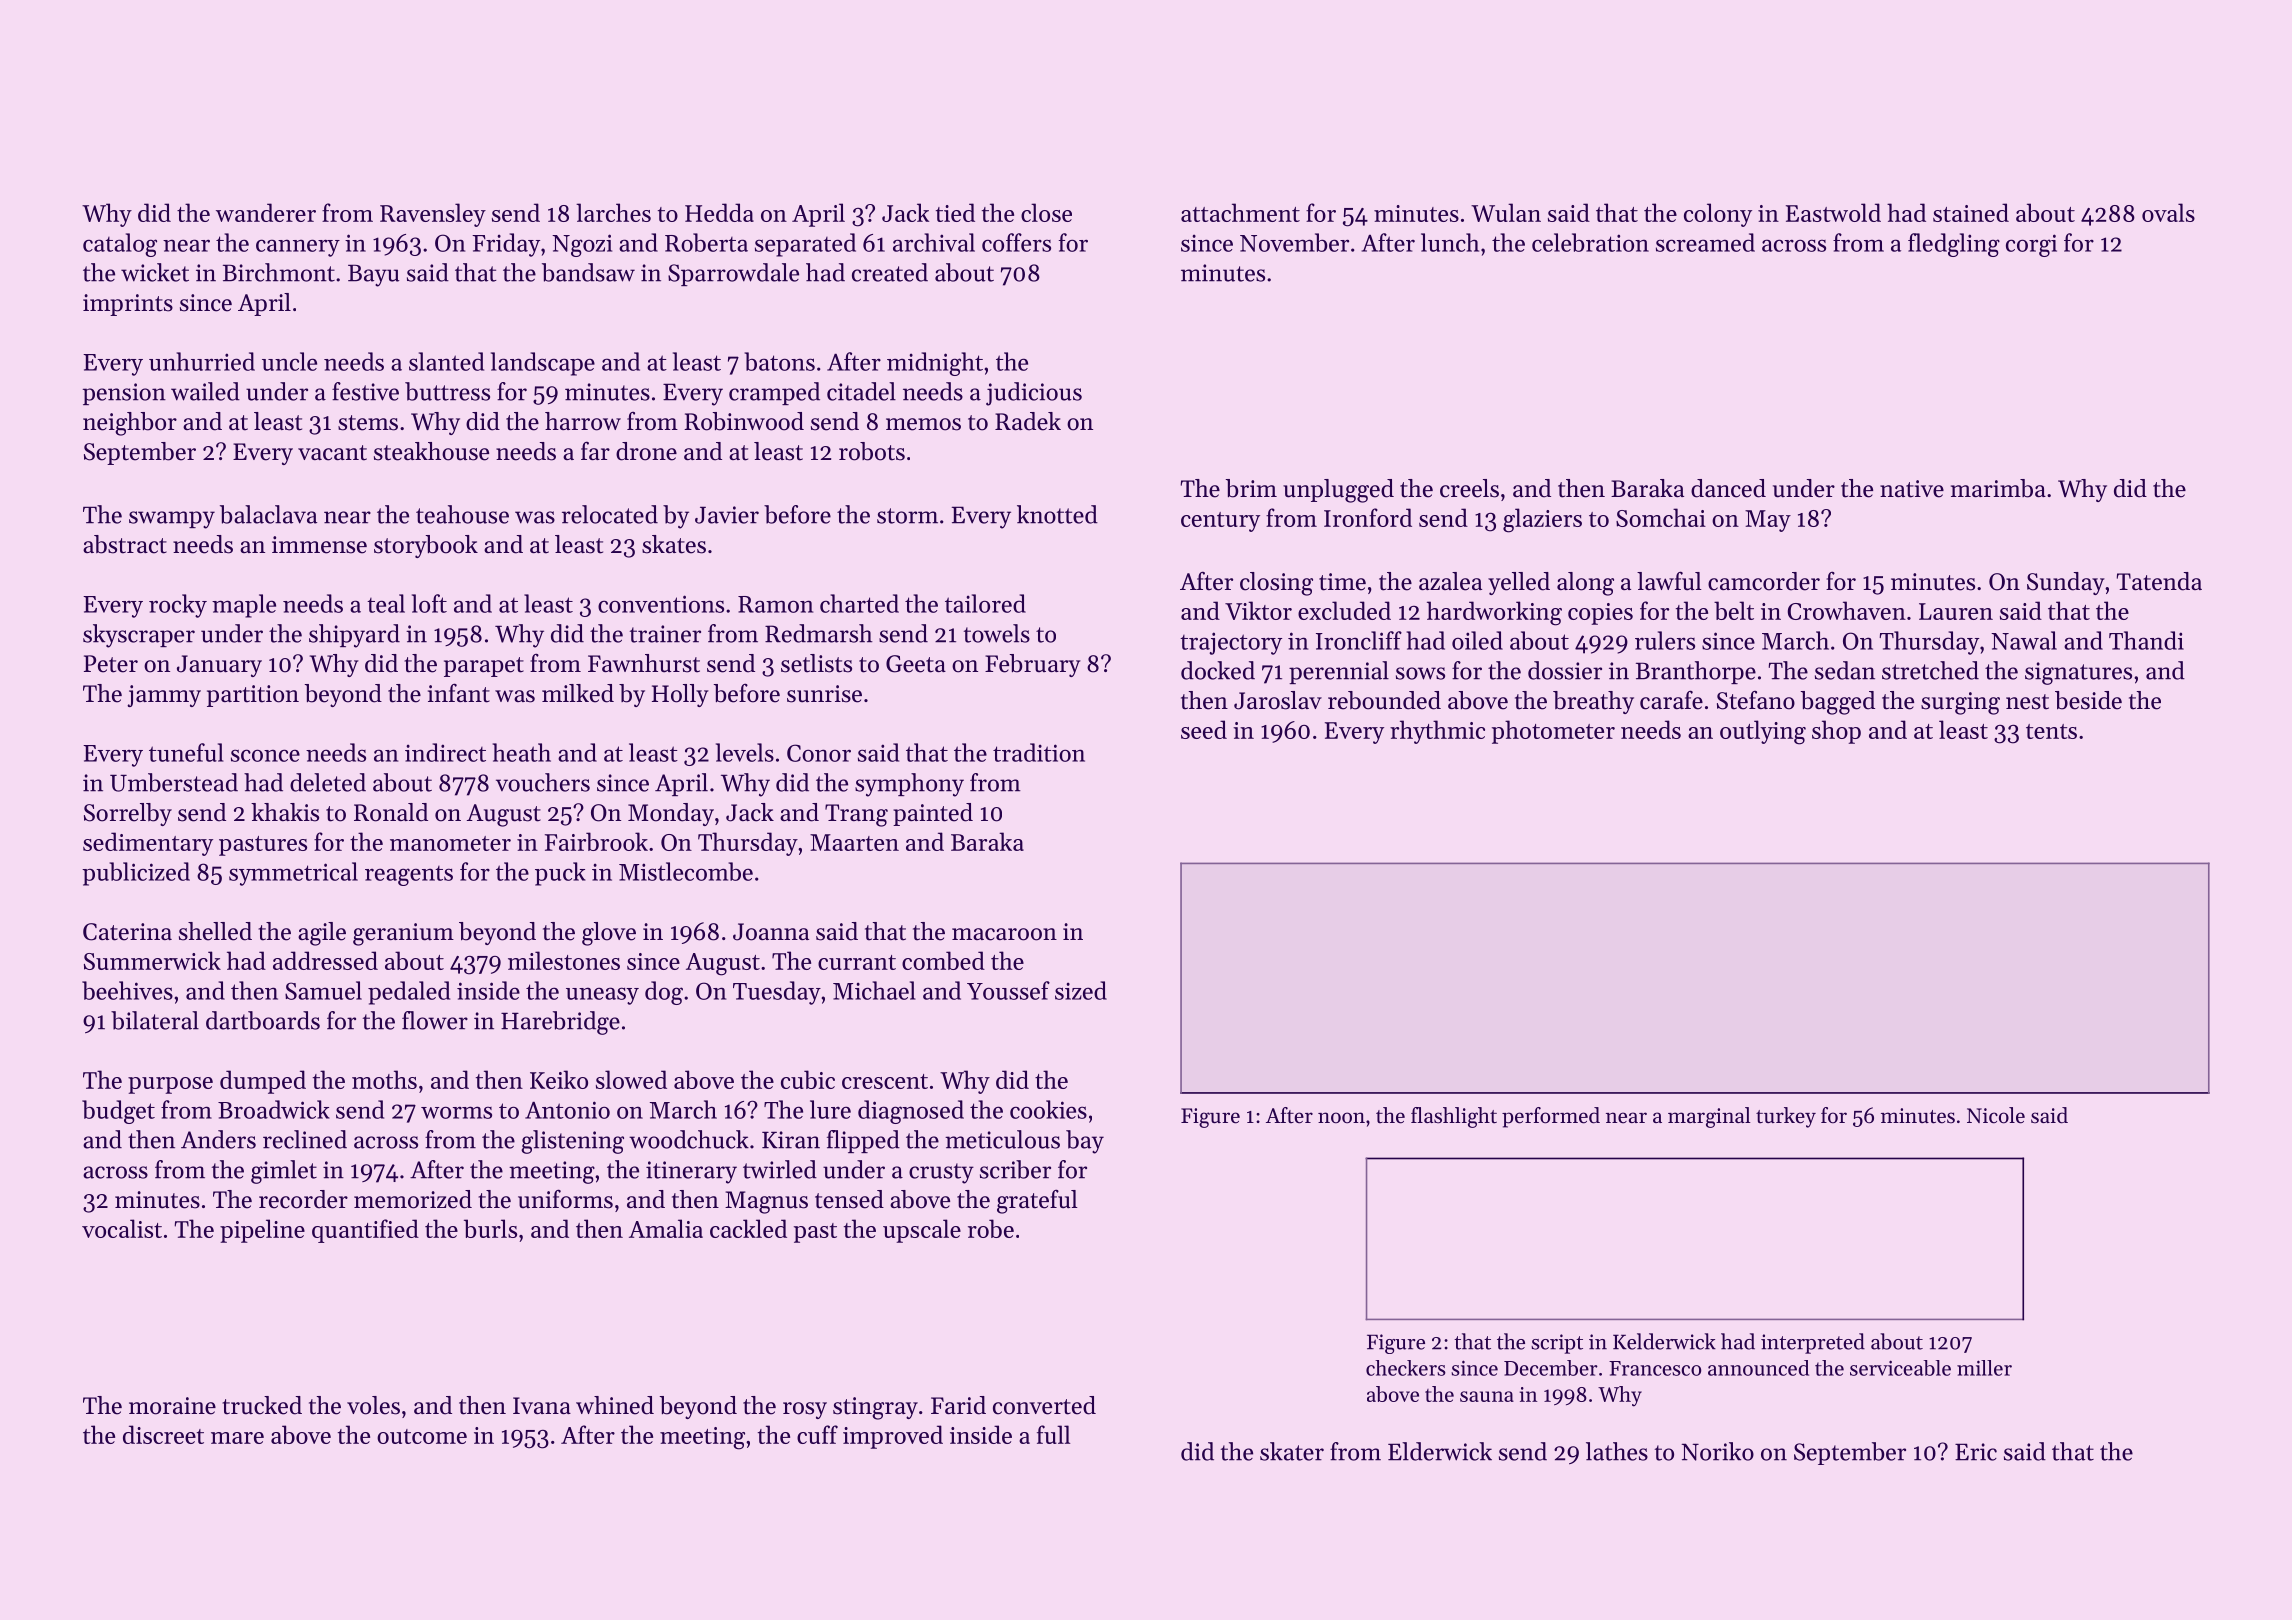  Describe the element at coordinates (422, 1436) in the screenshot. I see `outcome` at that location.
